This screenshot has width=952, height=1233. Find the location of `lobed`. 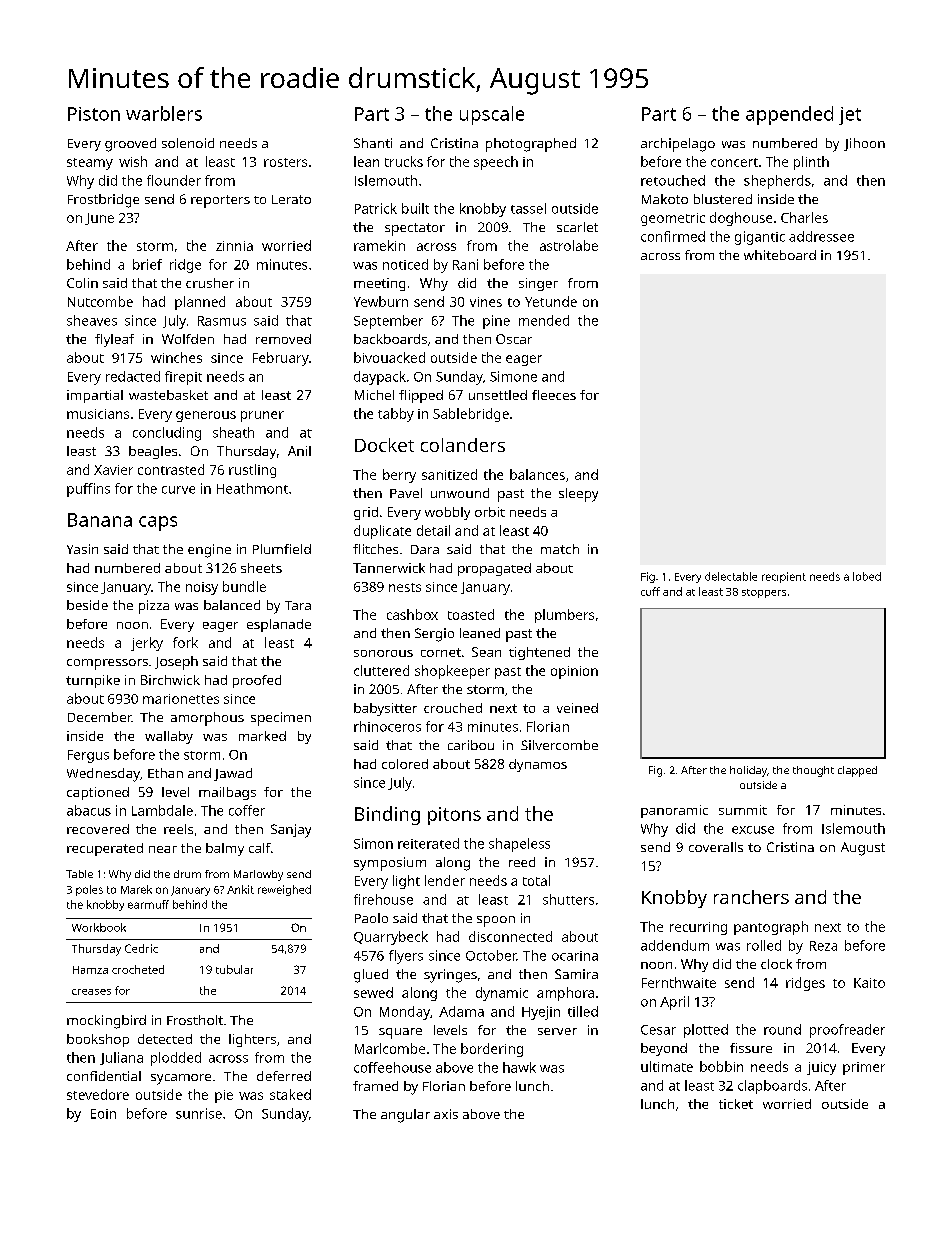

lobed is located at coordinates (867, 576).
